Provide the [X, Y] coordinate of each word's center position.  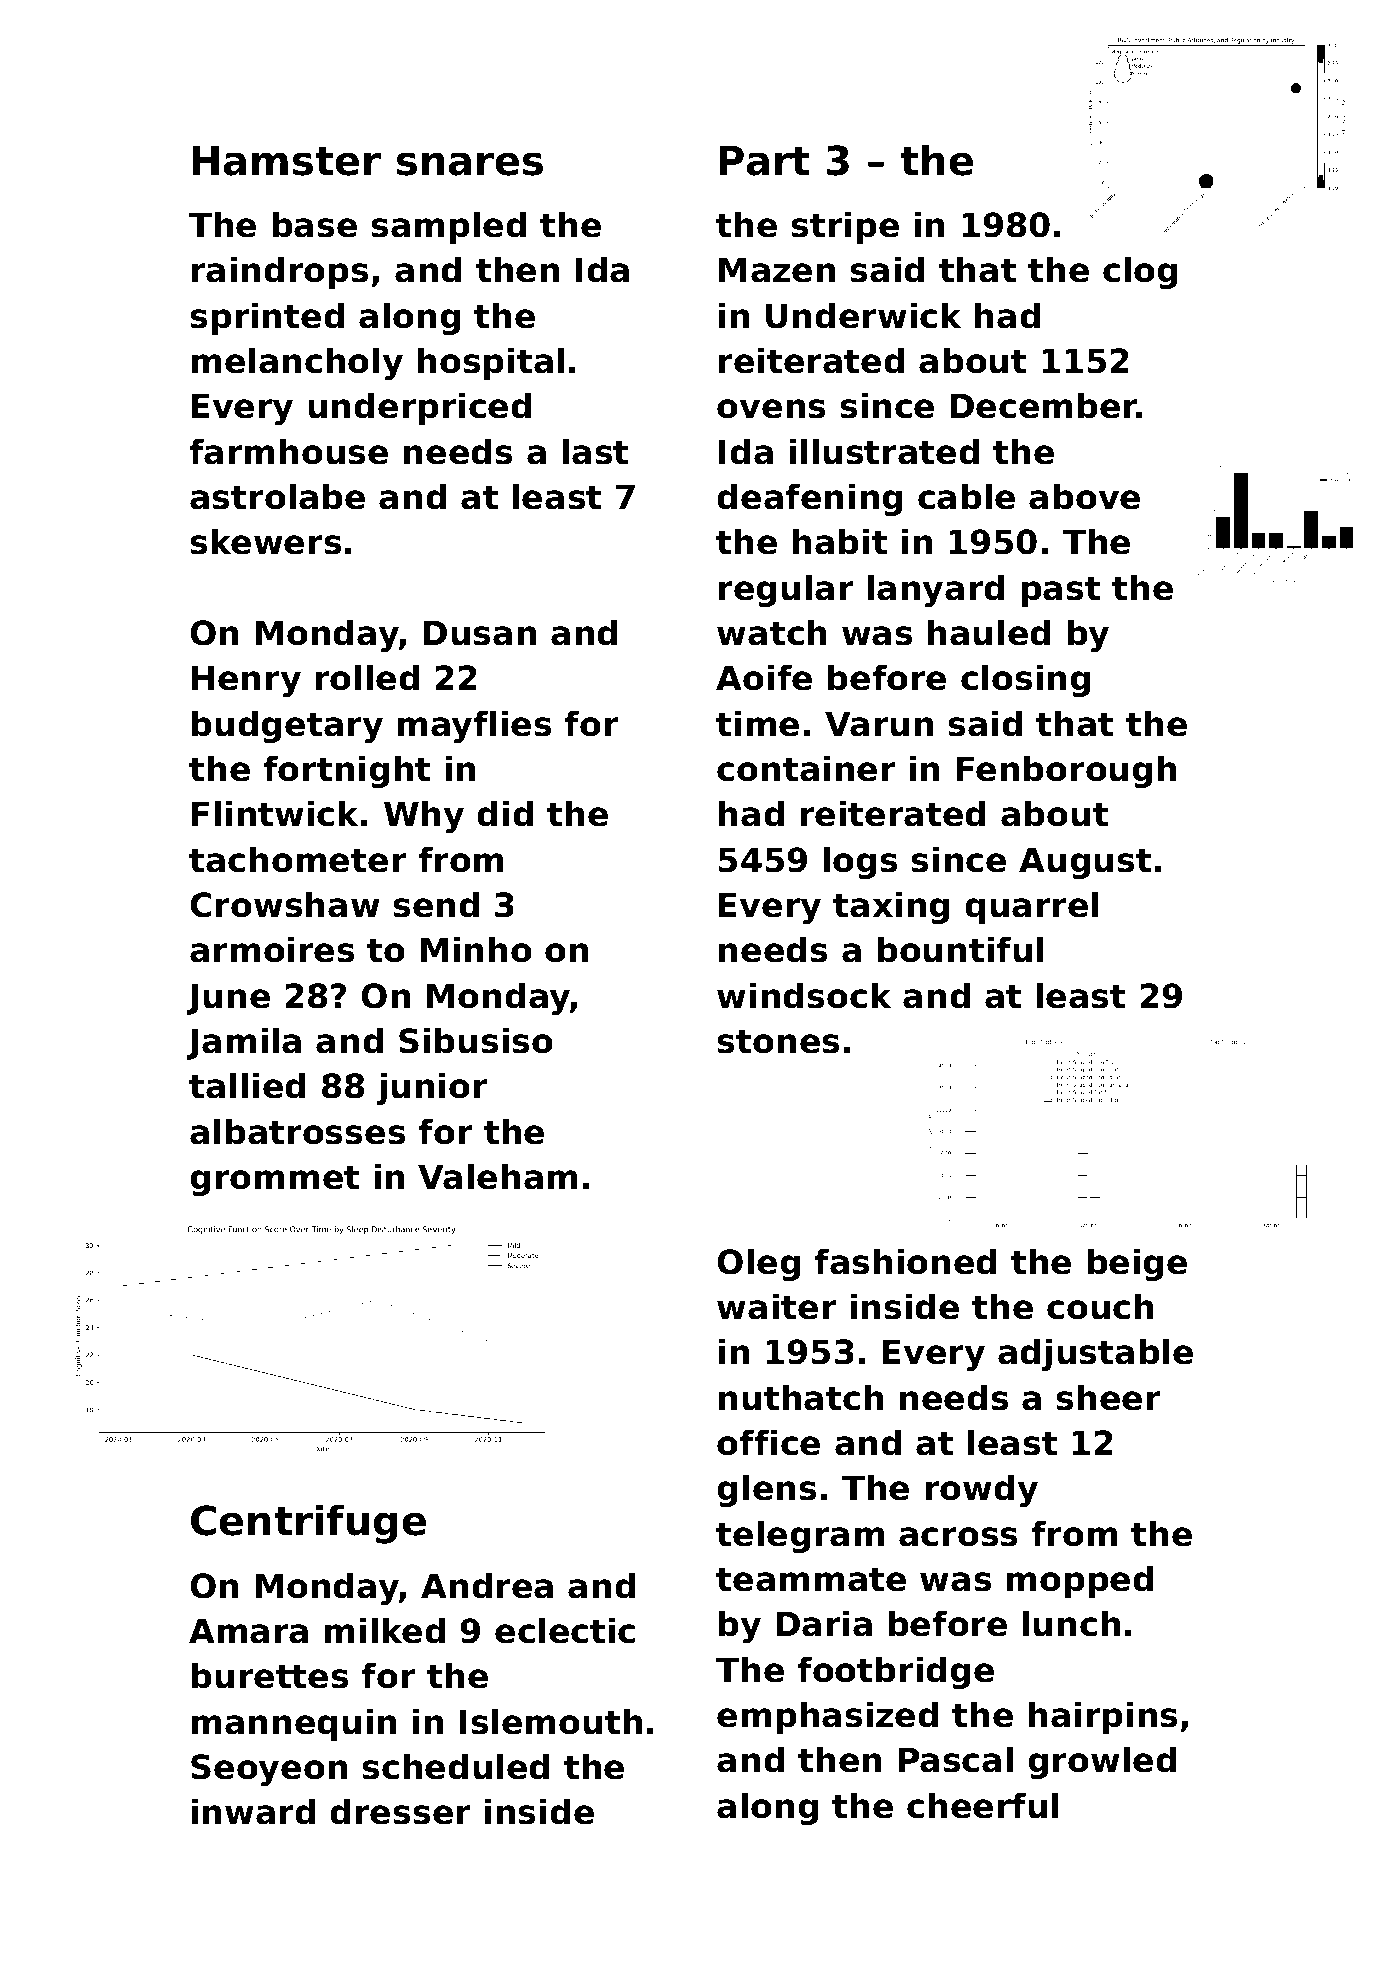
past [1061, 591]
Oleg [758, 1264]
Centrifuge [308, 1524]
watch [771, 632]
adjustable [1095, 1354]
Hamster [286, 161]
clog [1140, 272]
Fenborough [1066, 771]
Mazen [777, 270]
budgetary [287, 726]
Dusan [480, 633]
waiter [777, 1306]
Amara [248, 1631]
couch [1100, 1306]
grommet [274, 1180]
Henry [246, 681]
